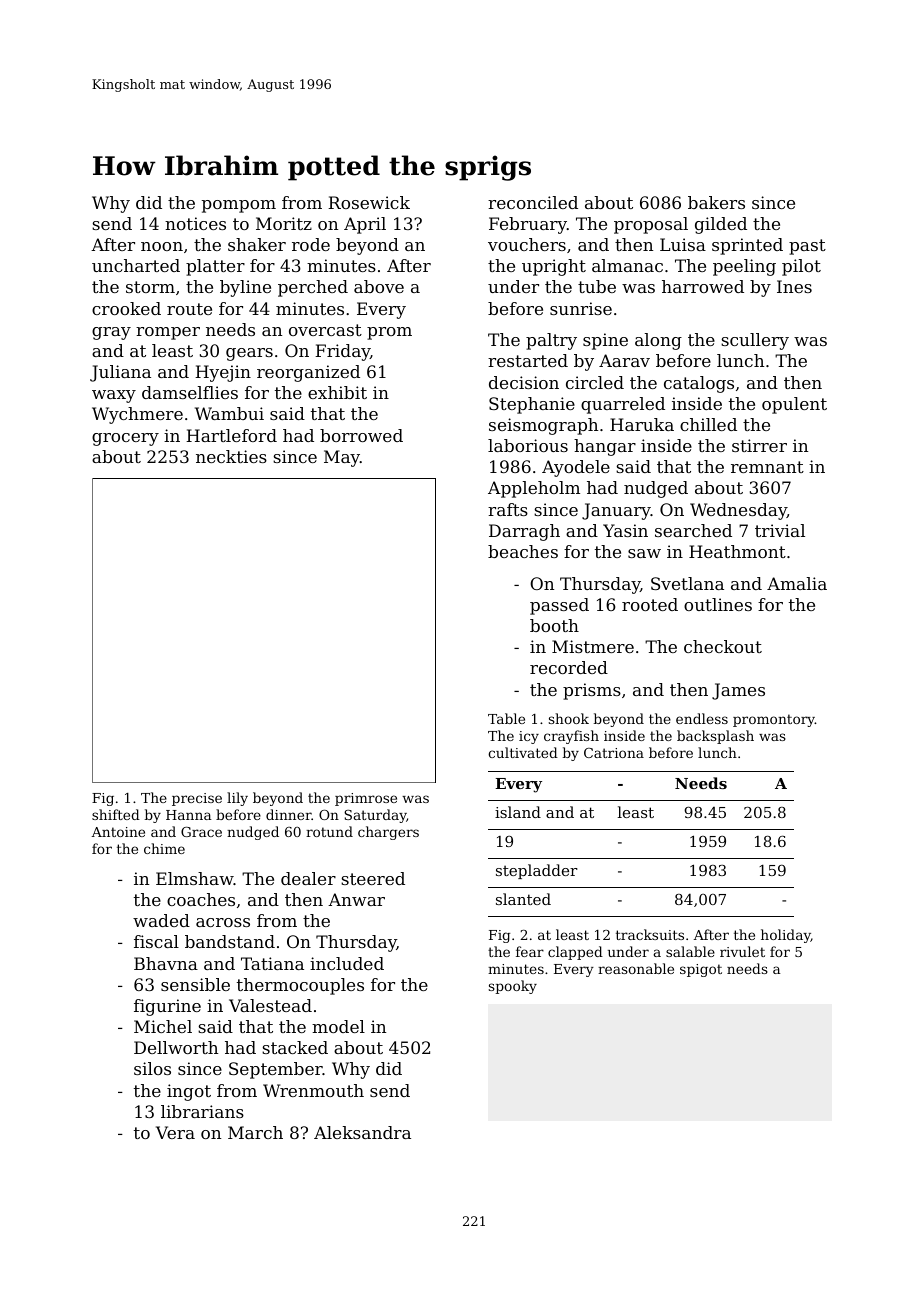 The image size is (924, 1311). What do you see at coordinates (202, 1111) in the screenshot?
I see `librarians` at bounding box center [202, 1111].
